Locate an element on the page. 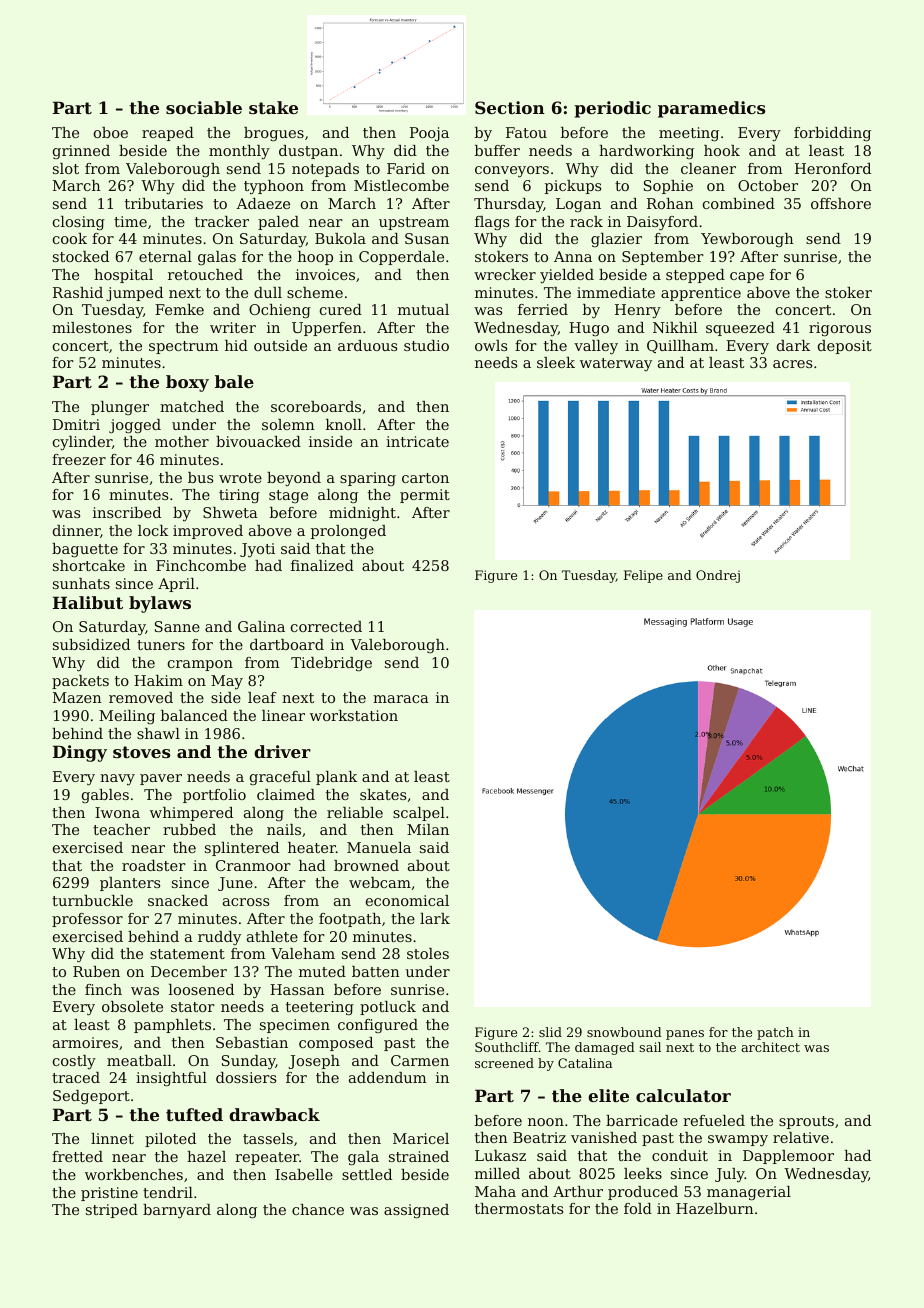 The image size is (924, 1308). Ondrej is located at coordinates (718, 576).
